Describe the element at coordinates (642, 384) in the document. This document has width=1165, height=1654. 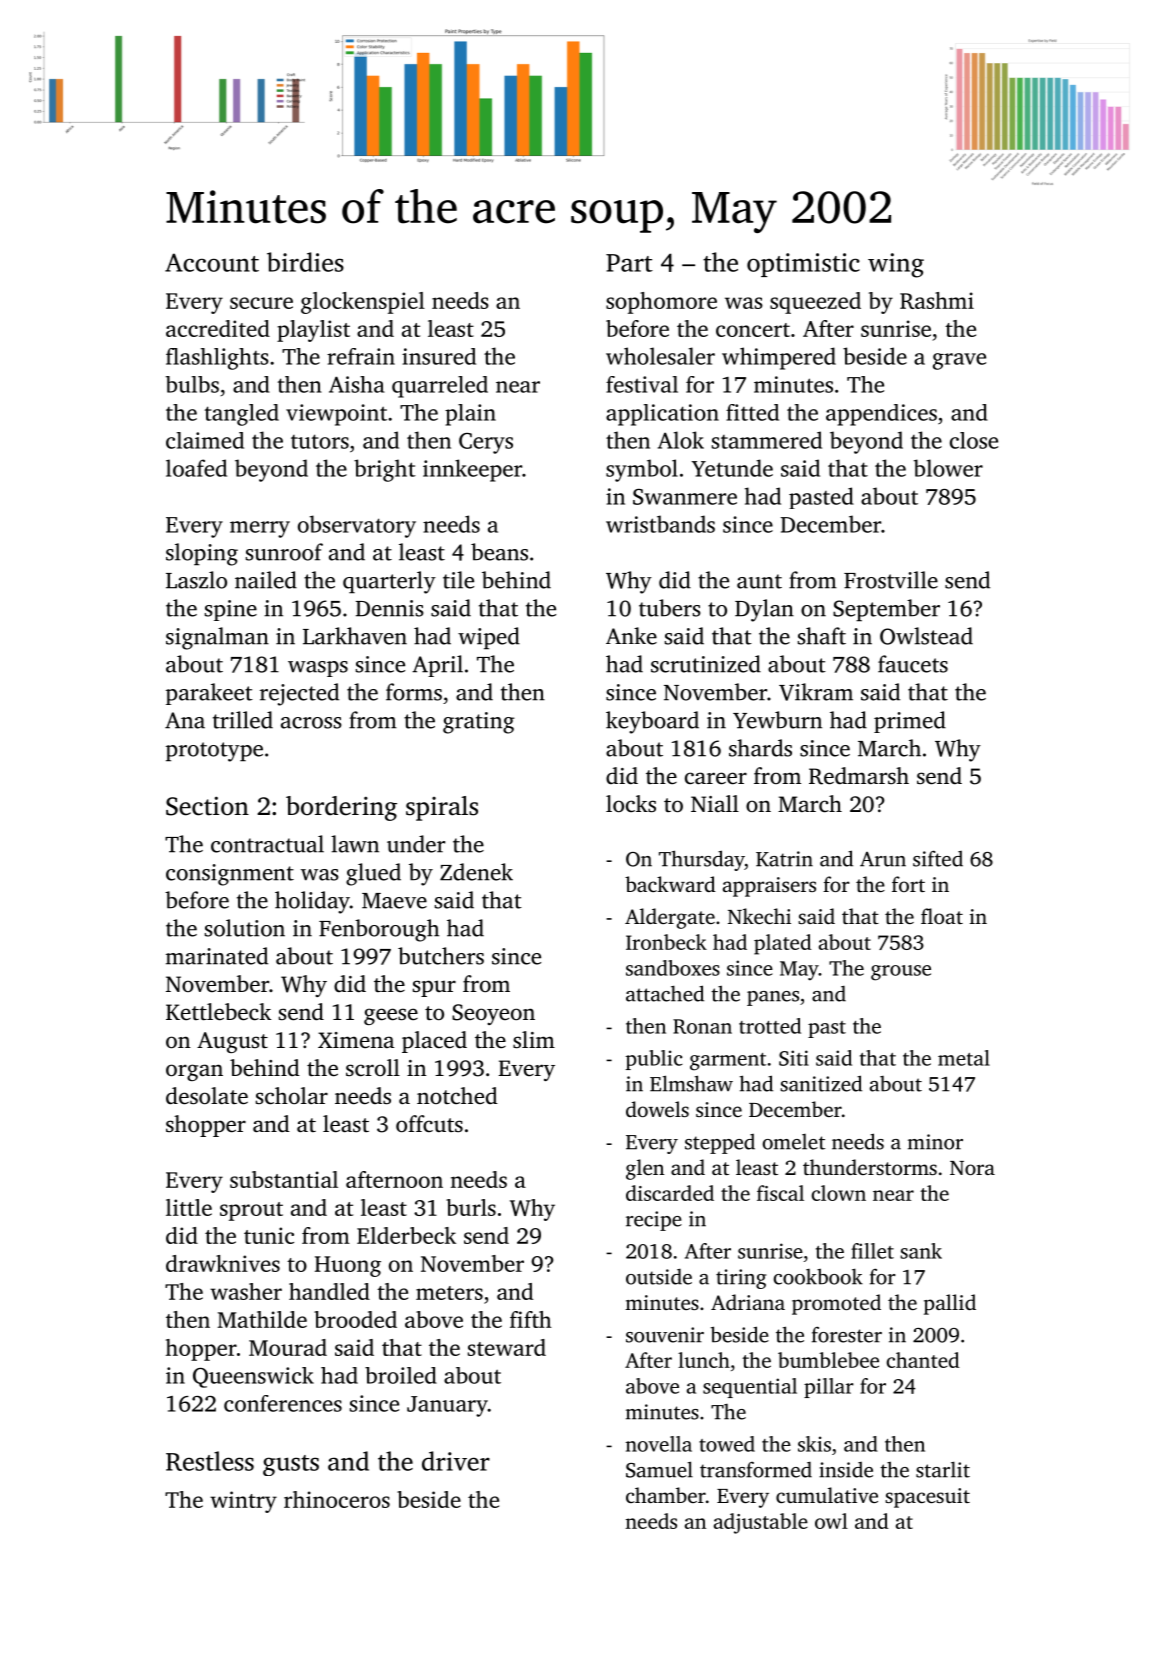
I see `festival` at that location.
